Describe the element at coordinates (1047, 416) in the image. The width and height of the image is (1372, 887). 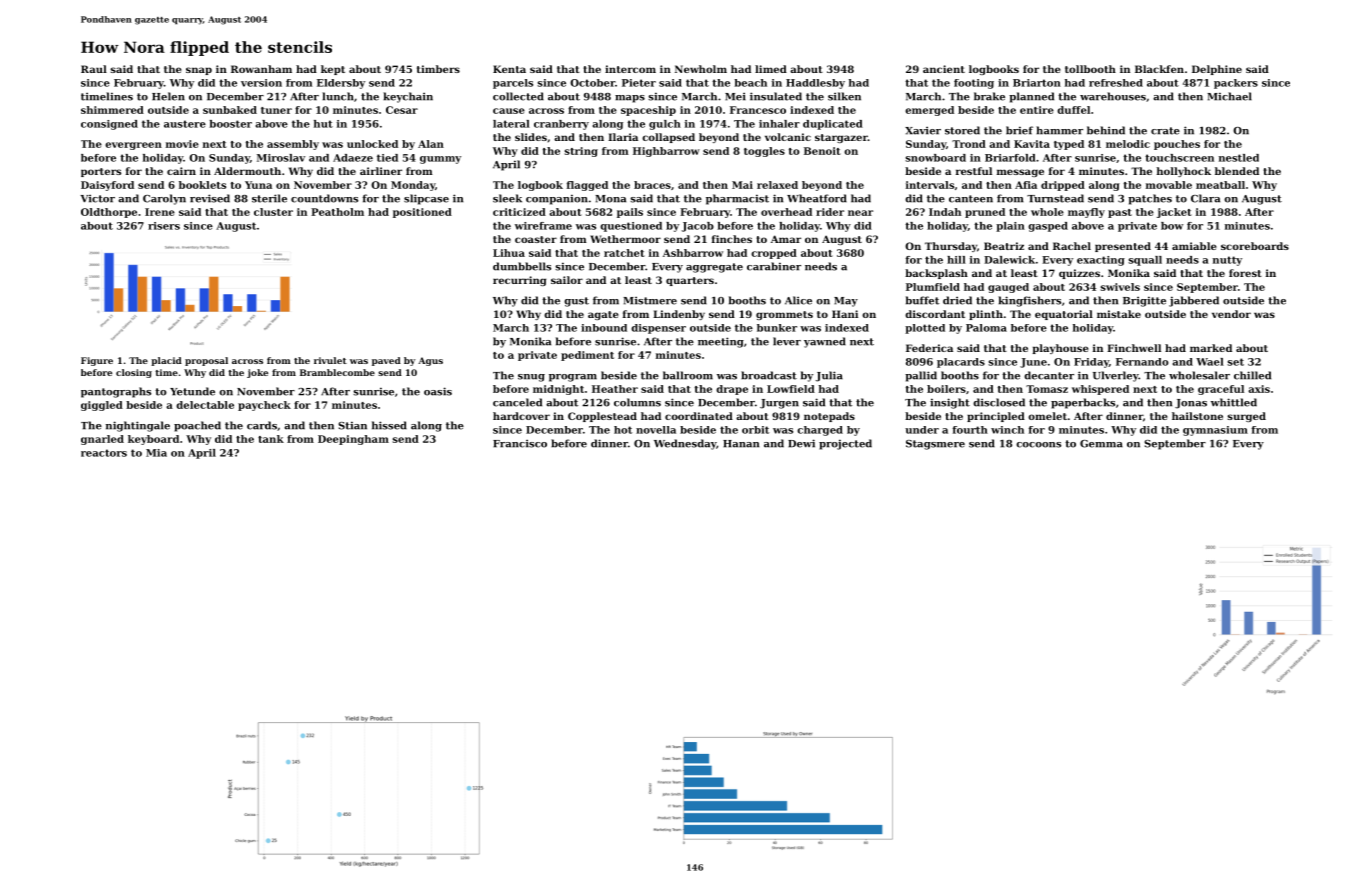
I see `omelet` at that location.
